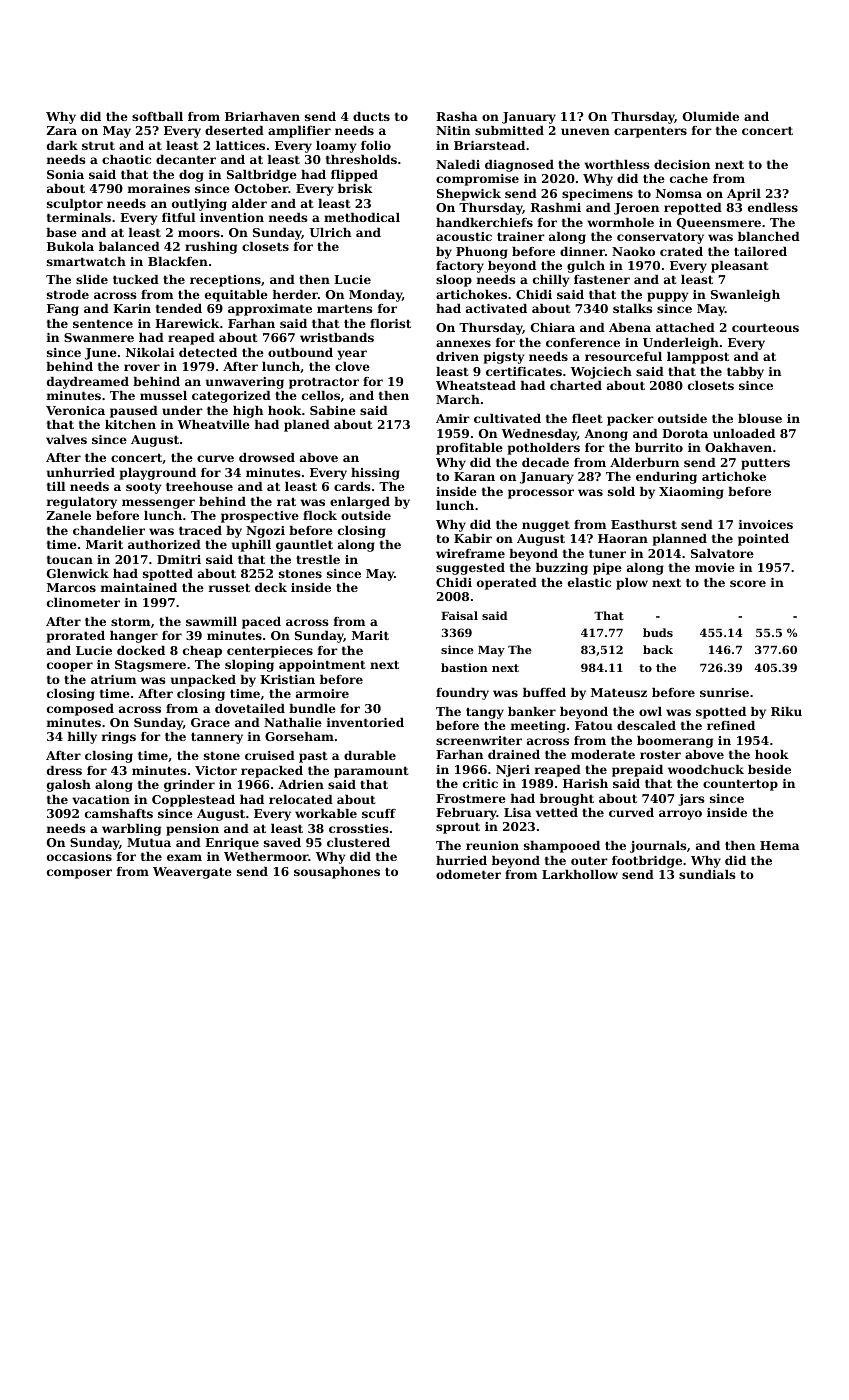 Image resolution: width=849 pixels, height=1400 pixels. Describe the element at coordinates (216, 770) in the screenshot. I see `Victor` at that location.
